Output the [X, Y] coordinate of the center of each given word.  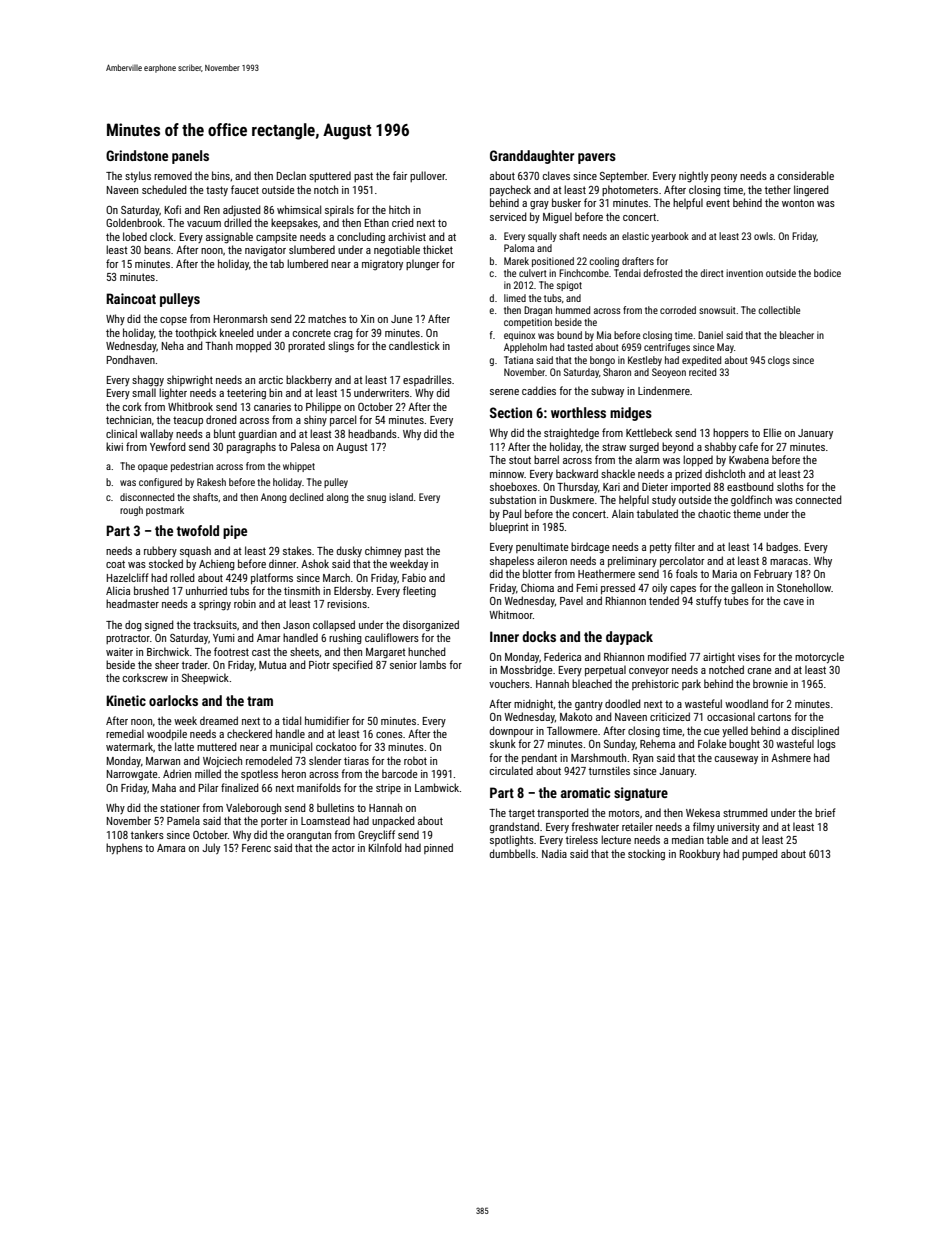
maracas [789, 562]
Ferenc [256, 848]
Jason [296, 625]
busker [566, 202]
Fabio [414, 577]
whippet [299, 467]
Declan [291, 175]
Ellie [773, 432]
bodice [827, 273]
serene [504, 392]
